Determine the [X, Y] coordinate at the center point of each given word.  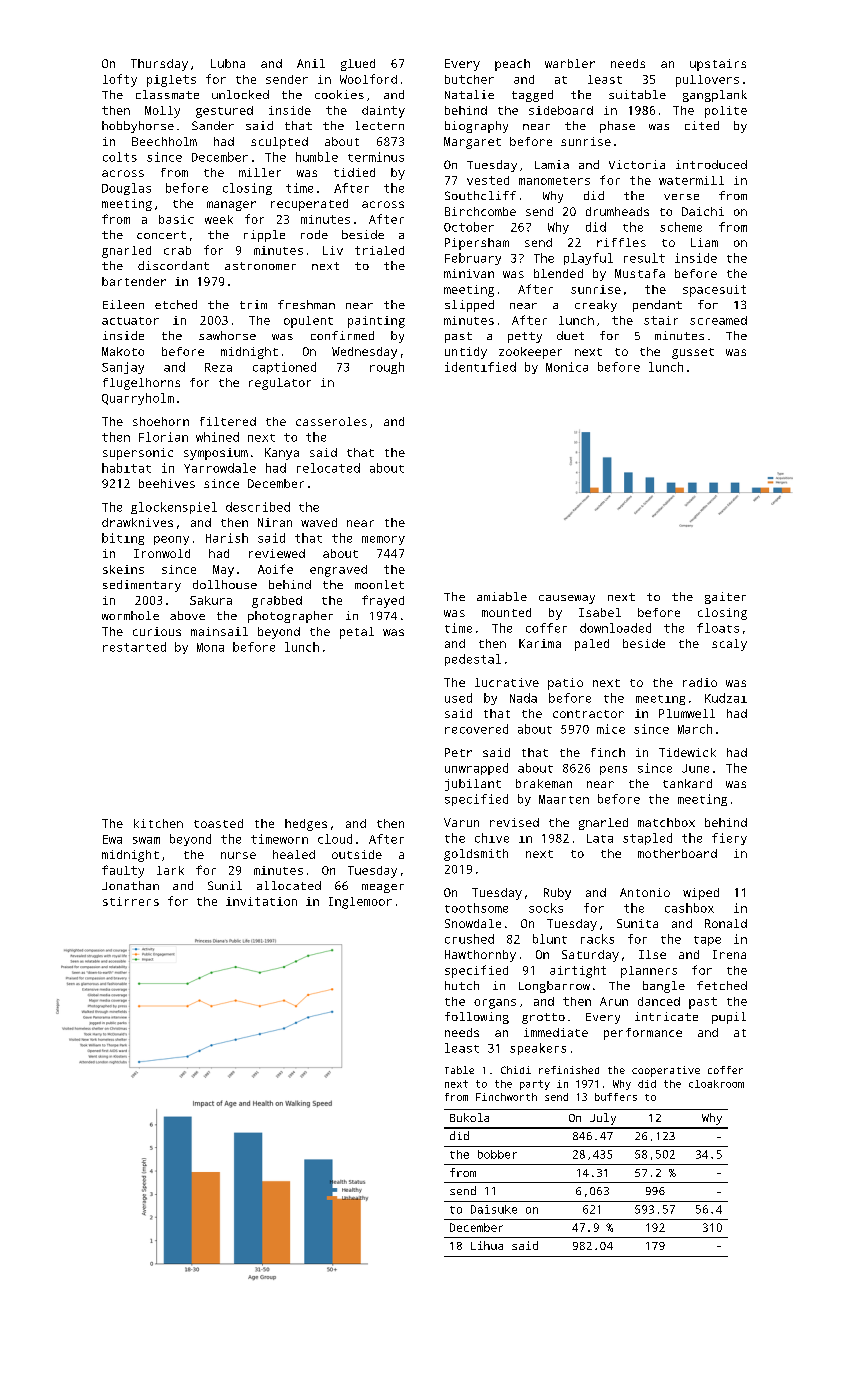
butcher [469, 79]
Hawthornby [480, 956]
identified [480, 367]
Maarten [564, 799]
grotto [543, 1018]
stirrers [131, 901]
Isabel [600, 612]
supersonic [138, 454]
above [187, 615]
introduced [711, 164]
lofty [120, 80]
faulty [123, 871]
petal [357, 633]
